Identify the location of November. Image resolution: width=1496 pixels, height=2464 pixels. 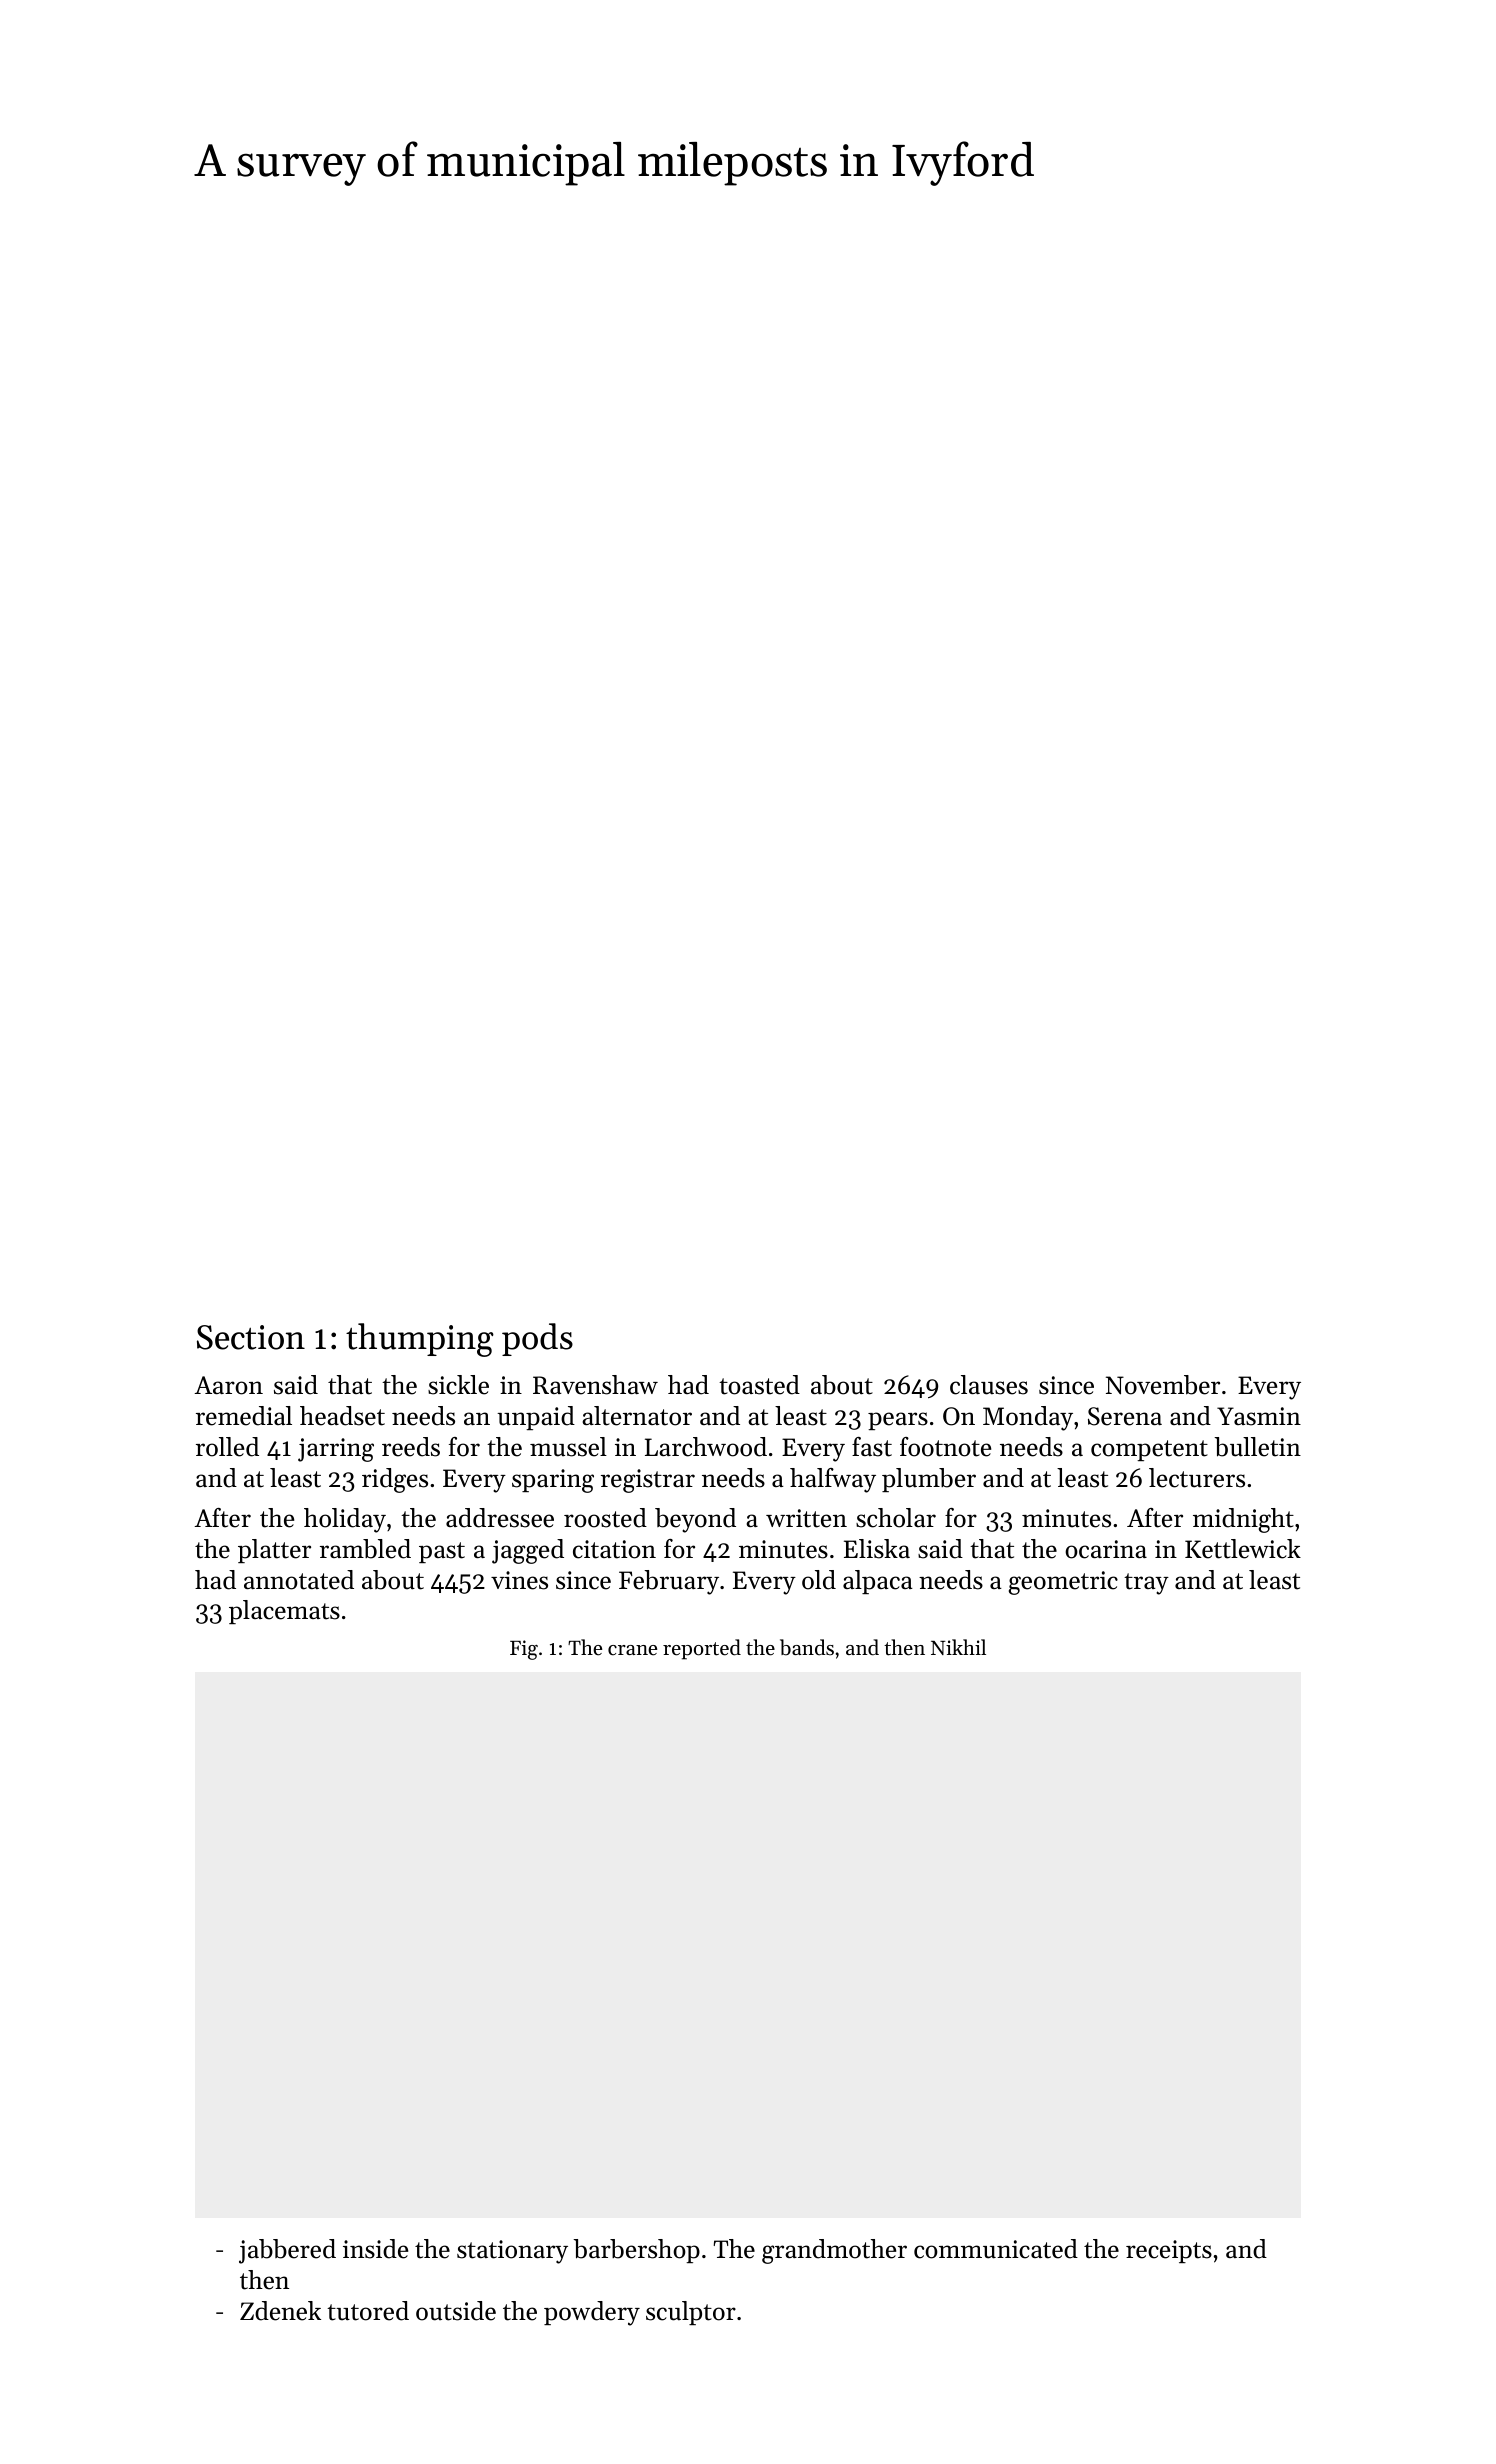
(1163, 1385).
